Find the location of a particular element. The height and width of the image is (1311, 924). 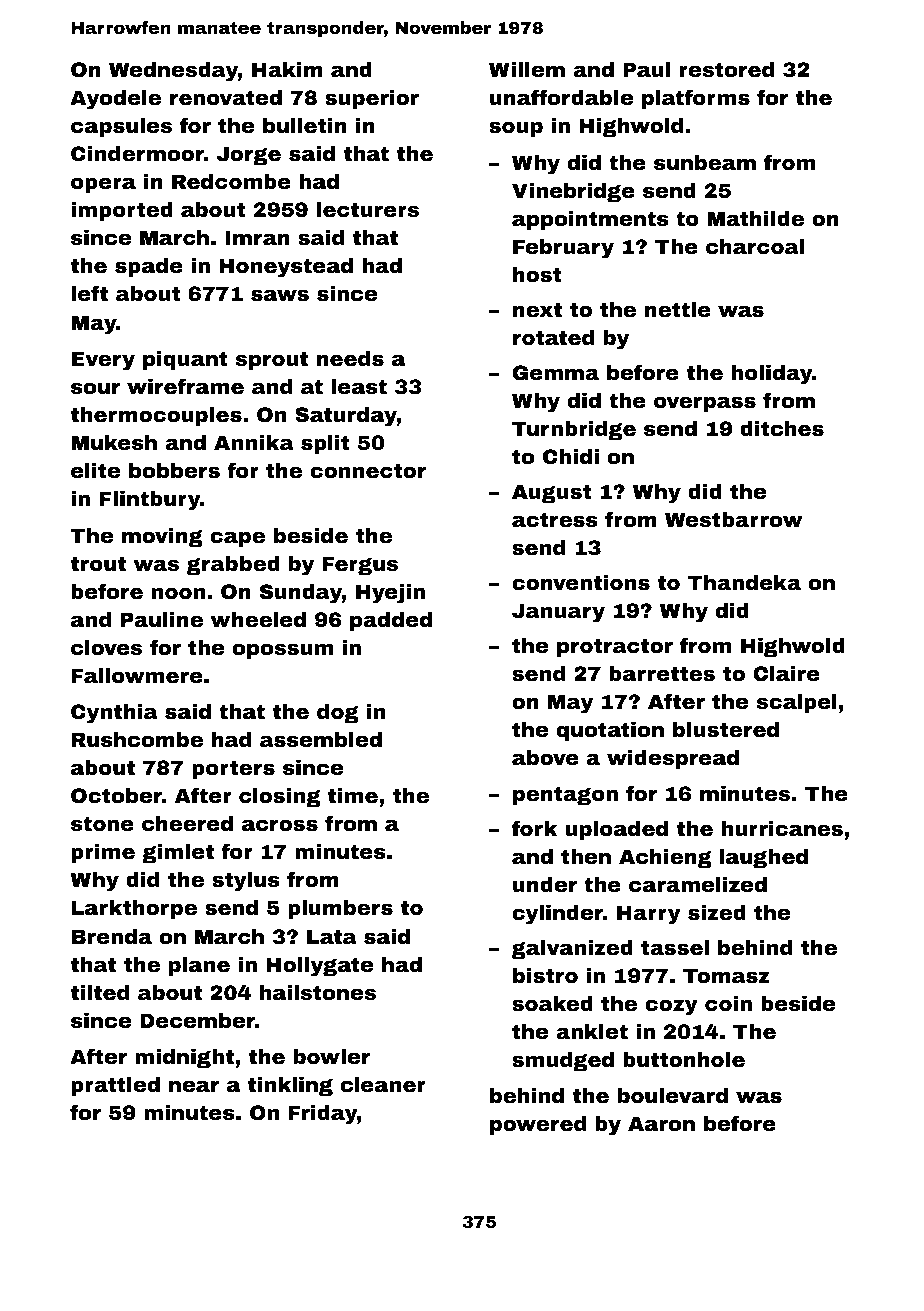

restored is located at coordinates (726, 69).
